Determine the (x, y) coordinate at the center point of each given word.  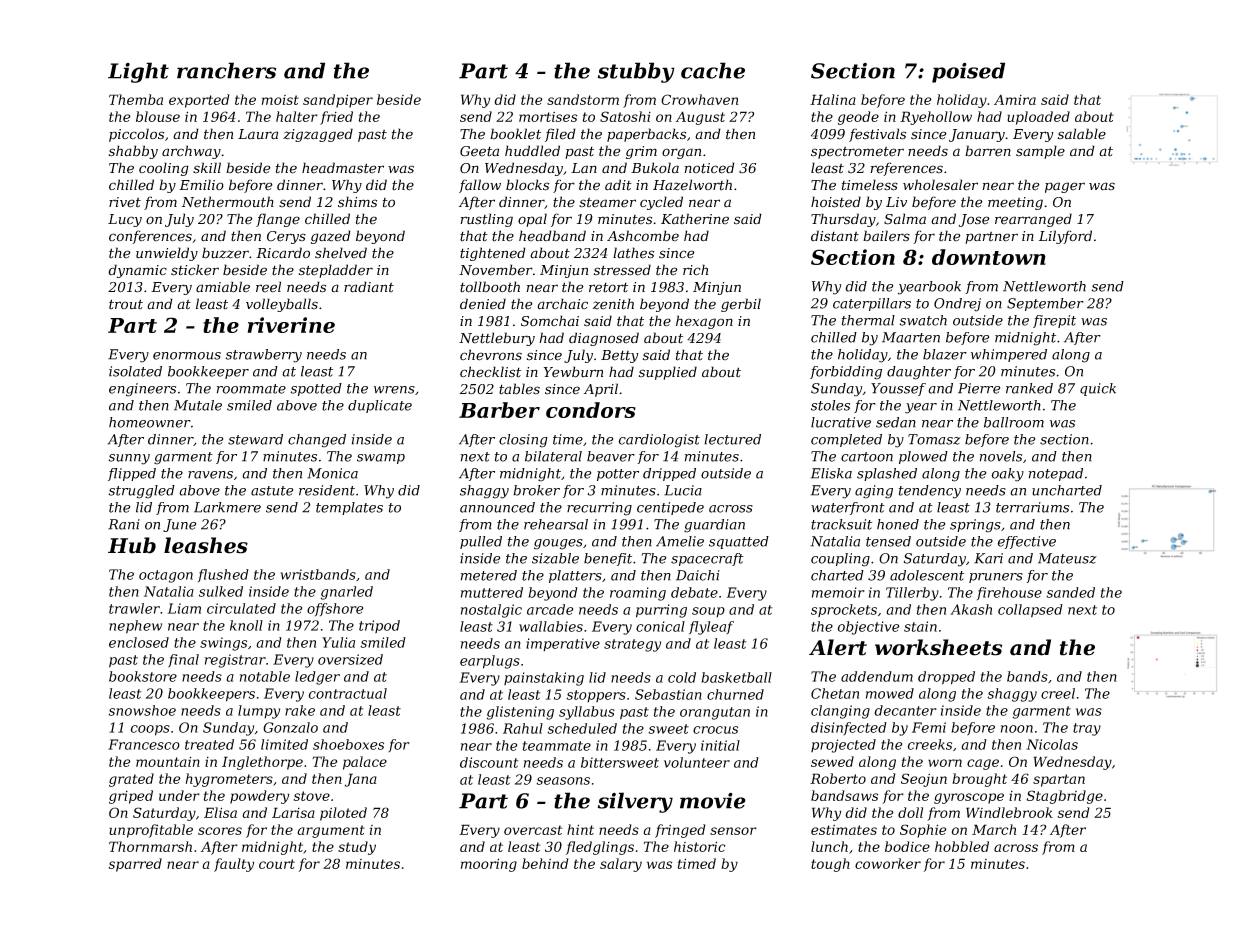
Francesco (144, 744)
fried (336, 118)
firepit (1054, 321)
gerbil (741, 305)
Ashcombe (643, 236)
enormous (187, 356)
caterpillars (872, 304)
